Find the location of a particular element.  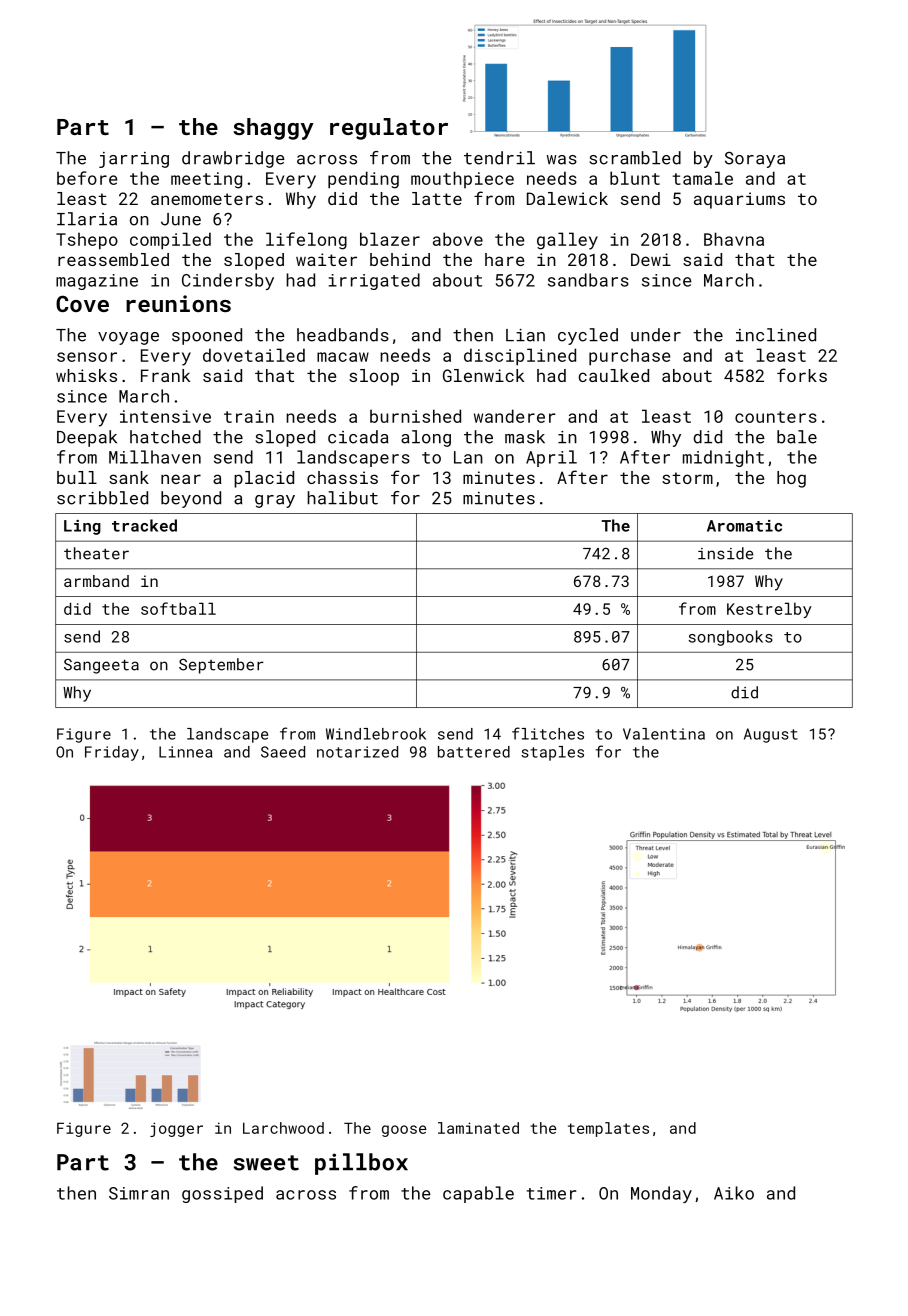

songbooks is located at coordinates (731, 638).
